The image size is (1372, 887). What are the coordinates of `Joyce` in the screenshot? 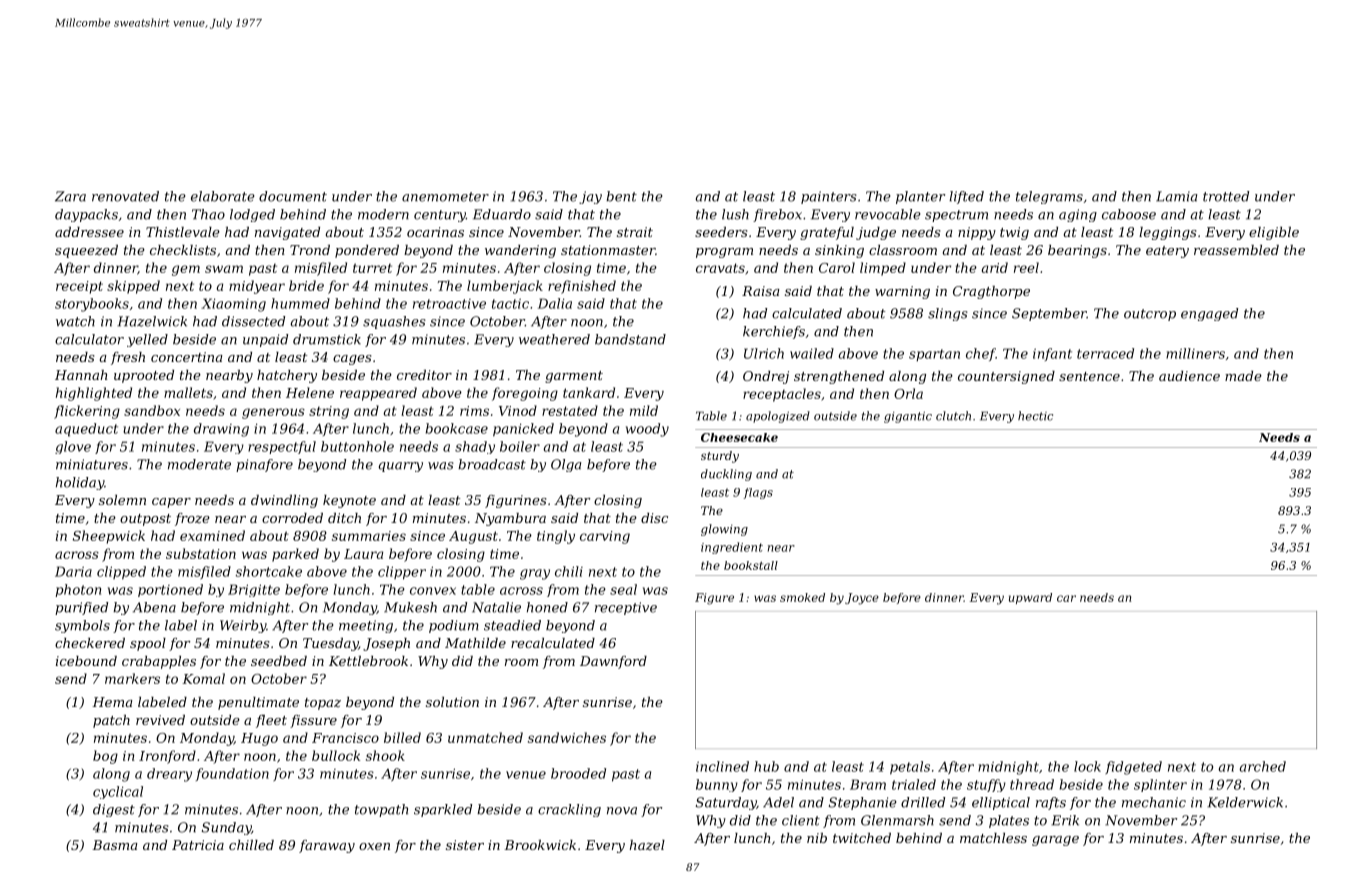 It's located at (862, 599).
